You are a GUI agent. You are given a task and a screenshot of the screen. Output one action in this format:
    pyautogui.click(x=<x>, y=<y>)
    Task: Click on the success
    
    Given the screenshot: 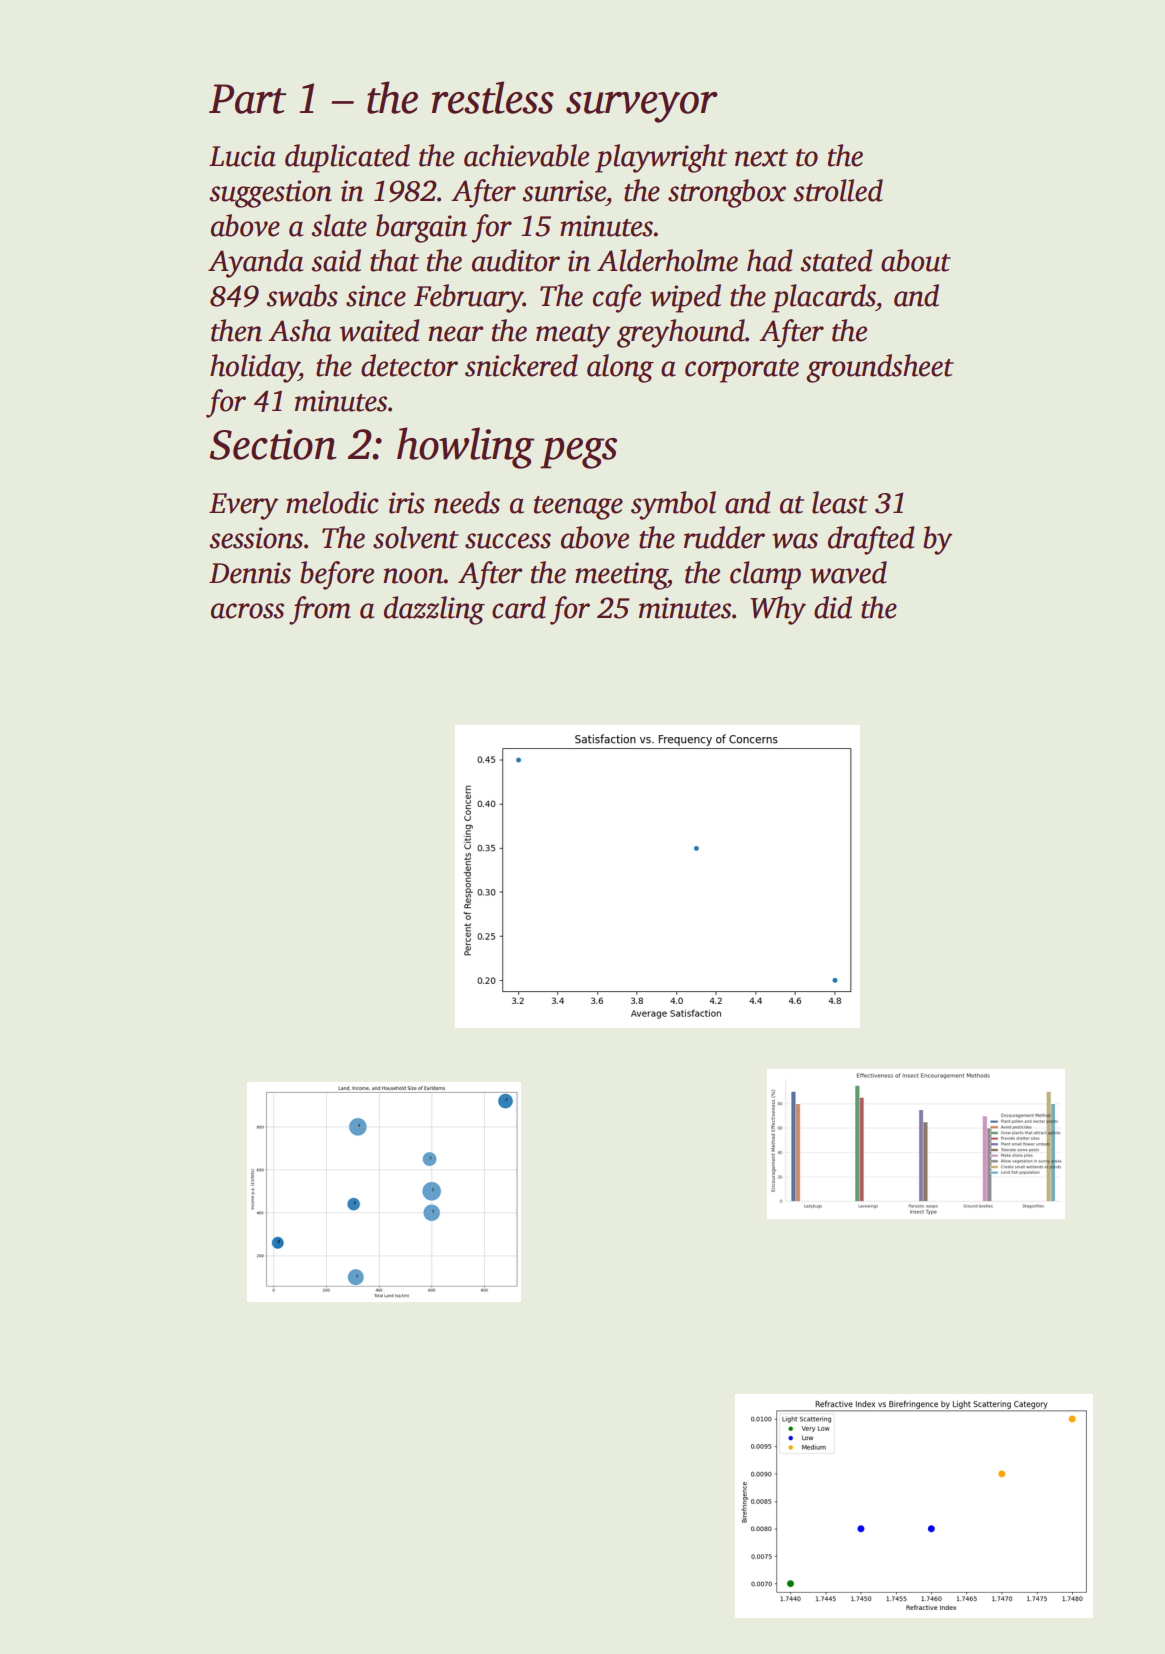 What is the action you would take?
    pyautogui.click(x=508, y=541)
